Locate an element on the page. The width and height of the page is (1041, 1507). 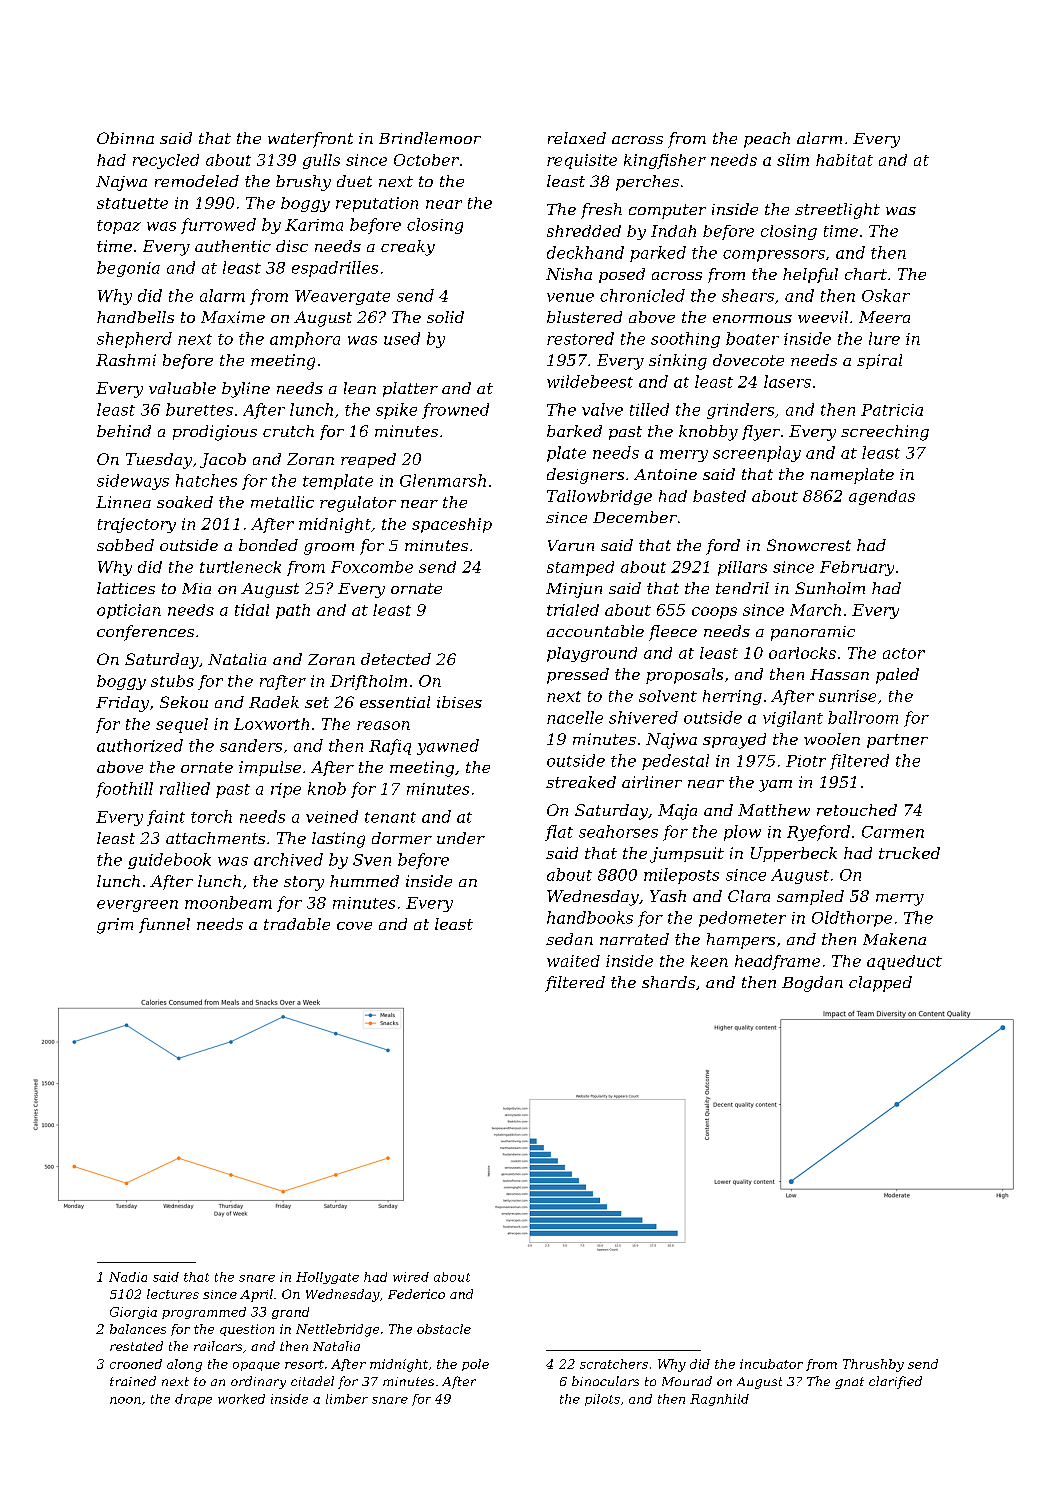
oarlocks is located at coordinates (802, 653).
